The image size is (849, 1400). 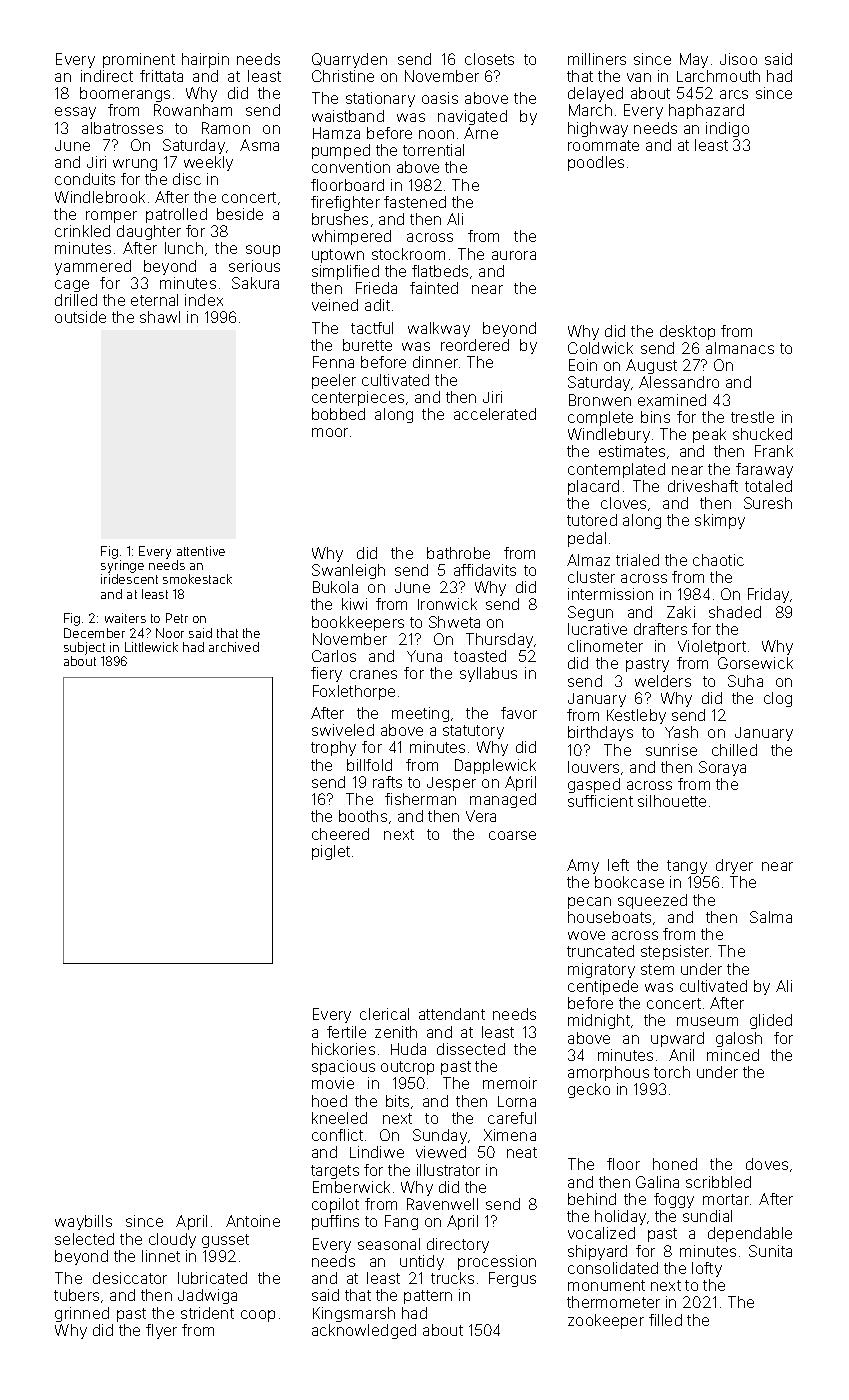 I want to click on Petr, so click(x=177, y=618).
